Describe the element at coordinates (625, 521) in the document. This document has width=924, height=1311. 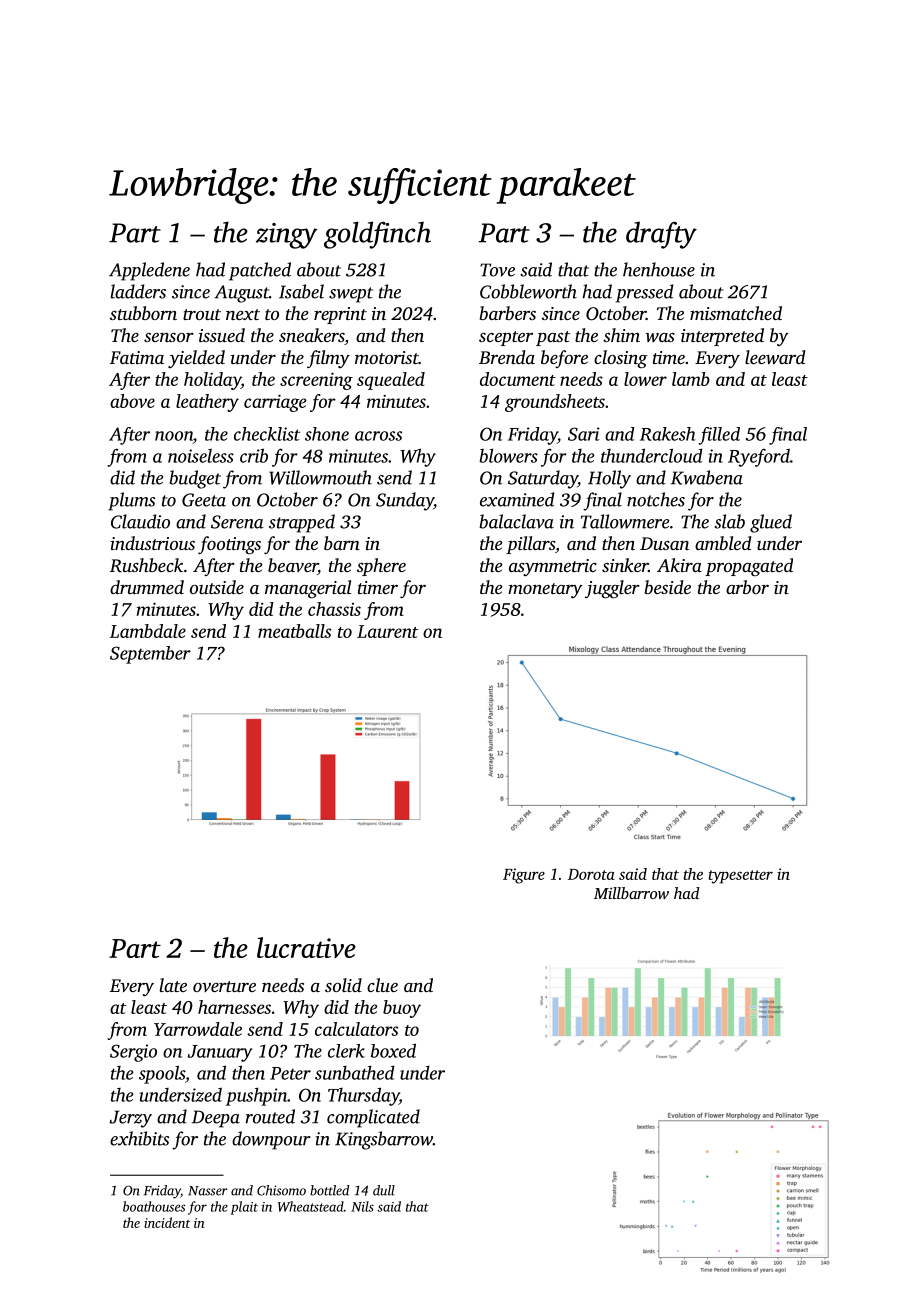
I see `Tallowmere` at that location.
